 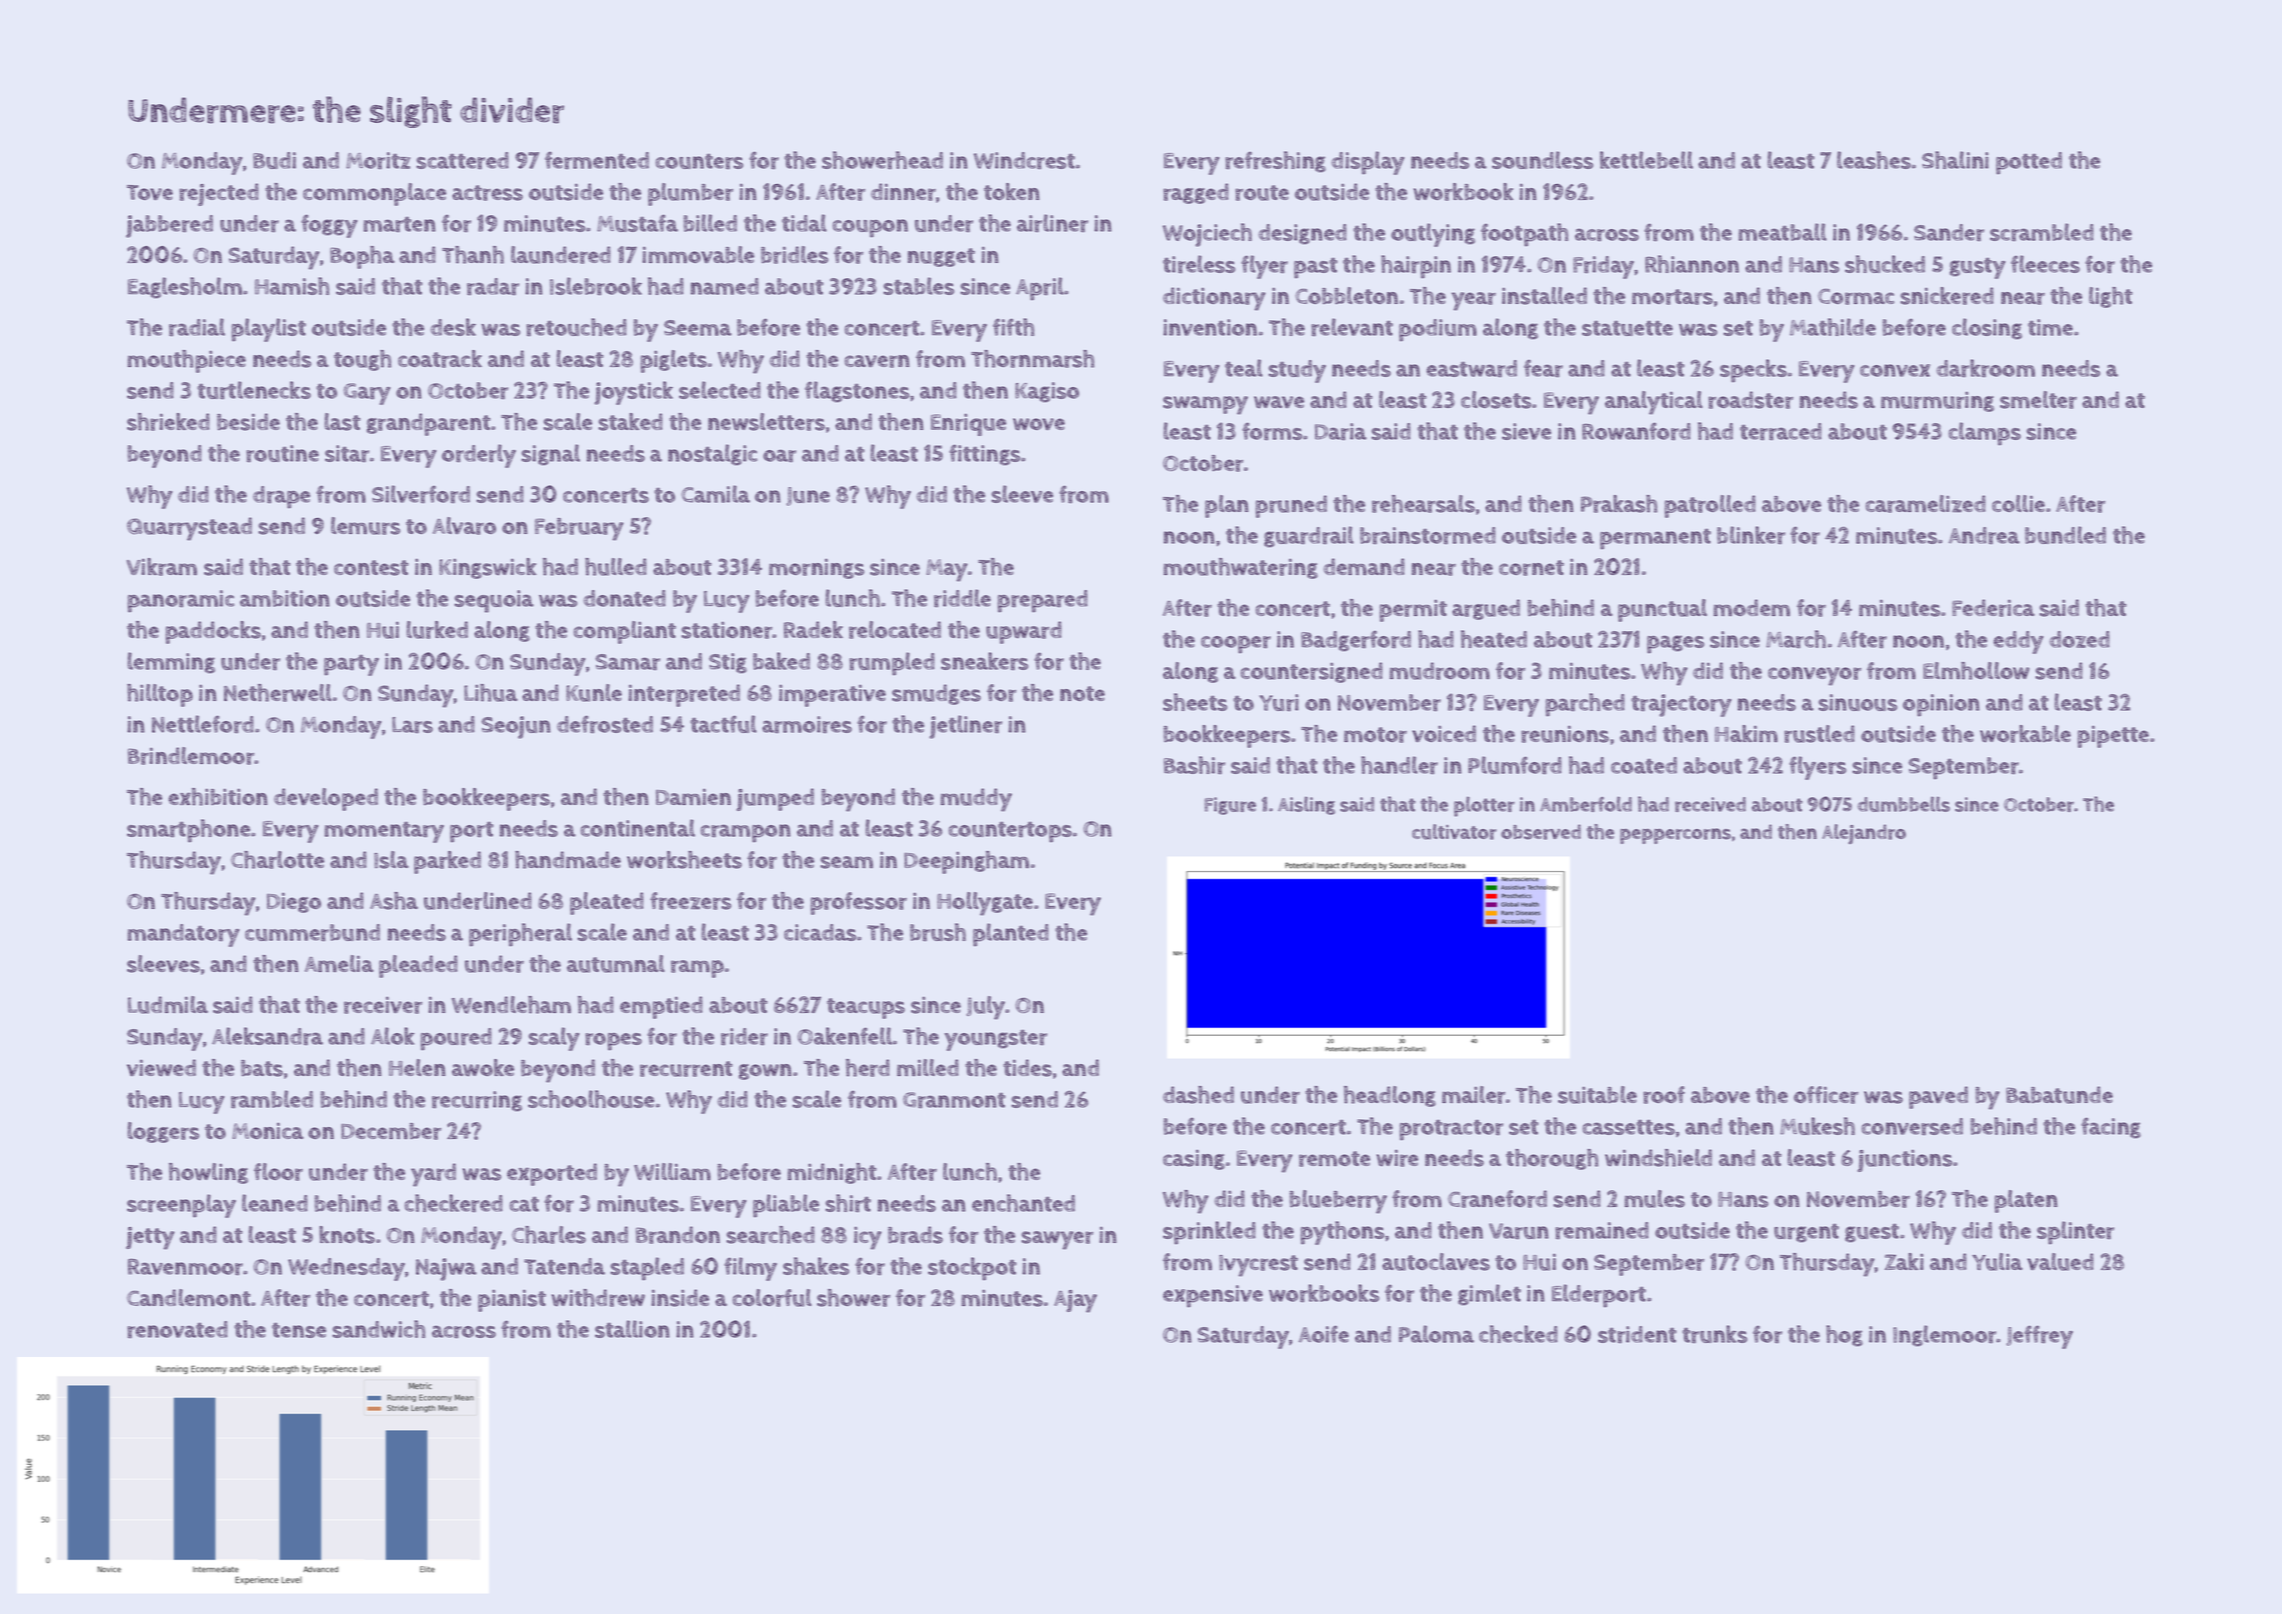 What do you see at coordinates (1279, 702) in the screenshot?
I see `Yuri` at bounding box center [1279, 702].
